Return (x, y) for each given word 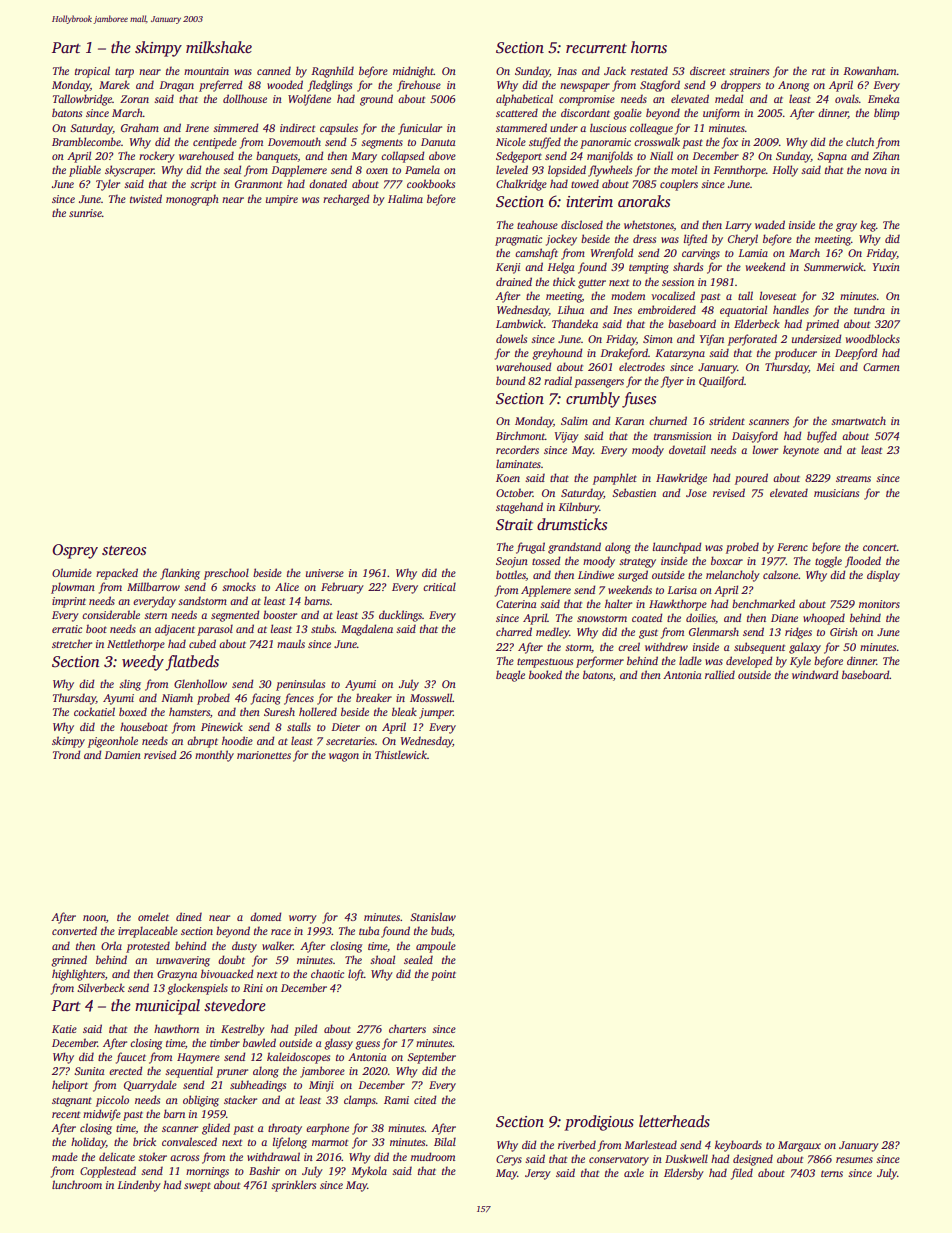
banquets (277, 157)
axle (634, 1172)
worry (303, 919)
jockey (561, 240)
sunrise (85, 213)
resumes (854, 1160)
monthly (214, 756)
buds (441, 930)
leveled (512, 169)
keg (868, 226)
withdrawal (273, 1156)
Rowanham (870, 70)
